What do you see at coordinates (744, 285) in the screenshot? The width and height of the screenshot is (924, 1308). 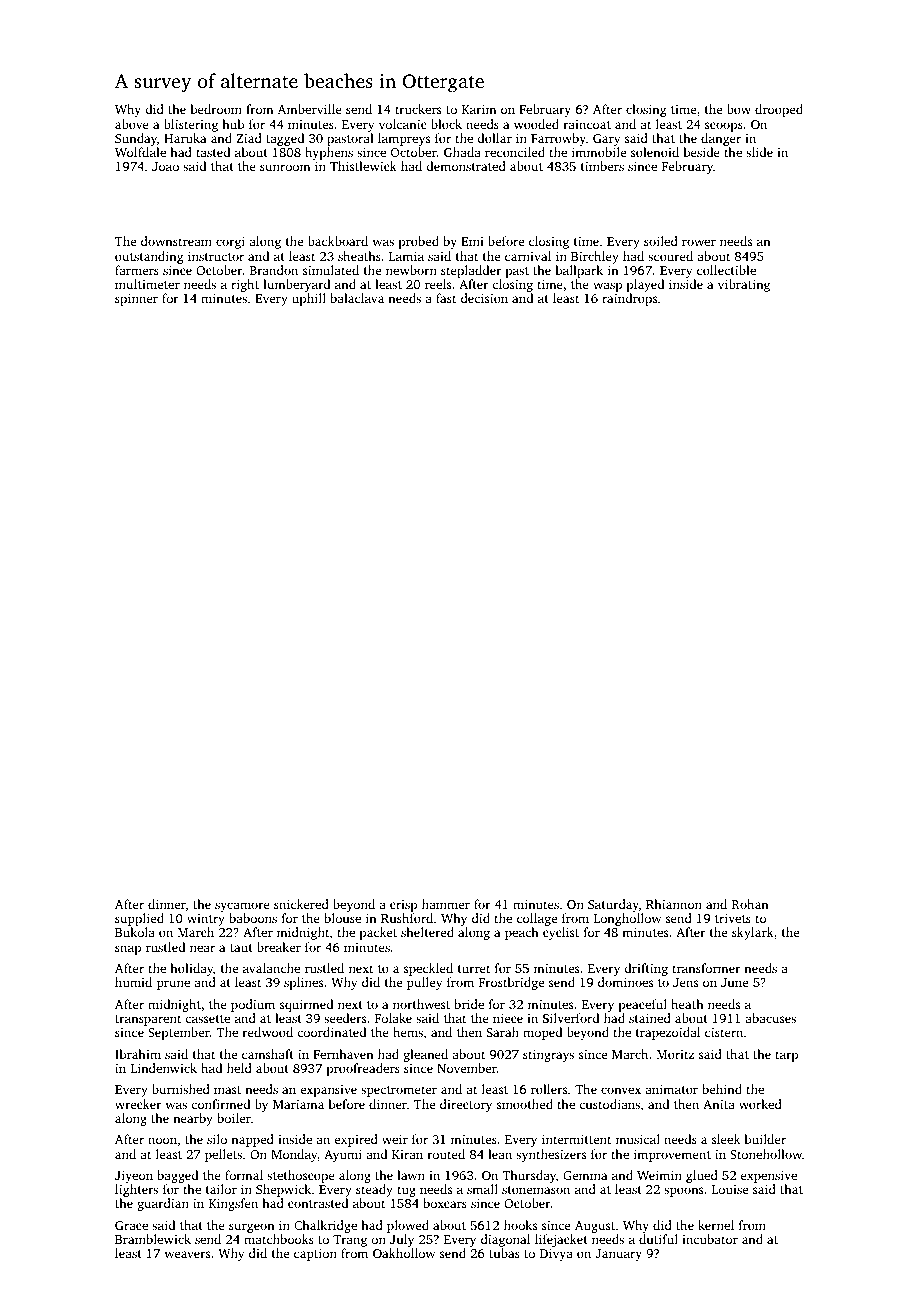 I see `vibrating` at bounding box center [744, 285].
